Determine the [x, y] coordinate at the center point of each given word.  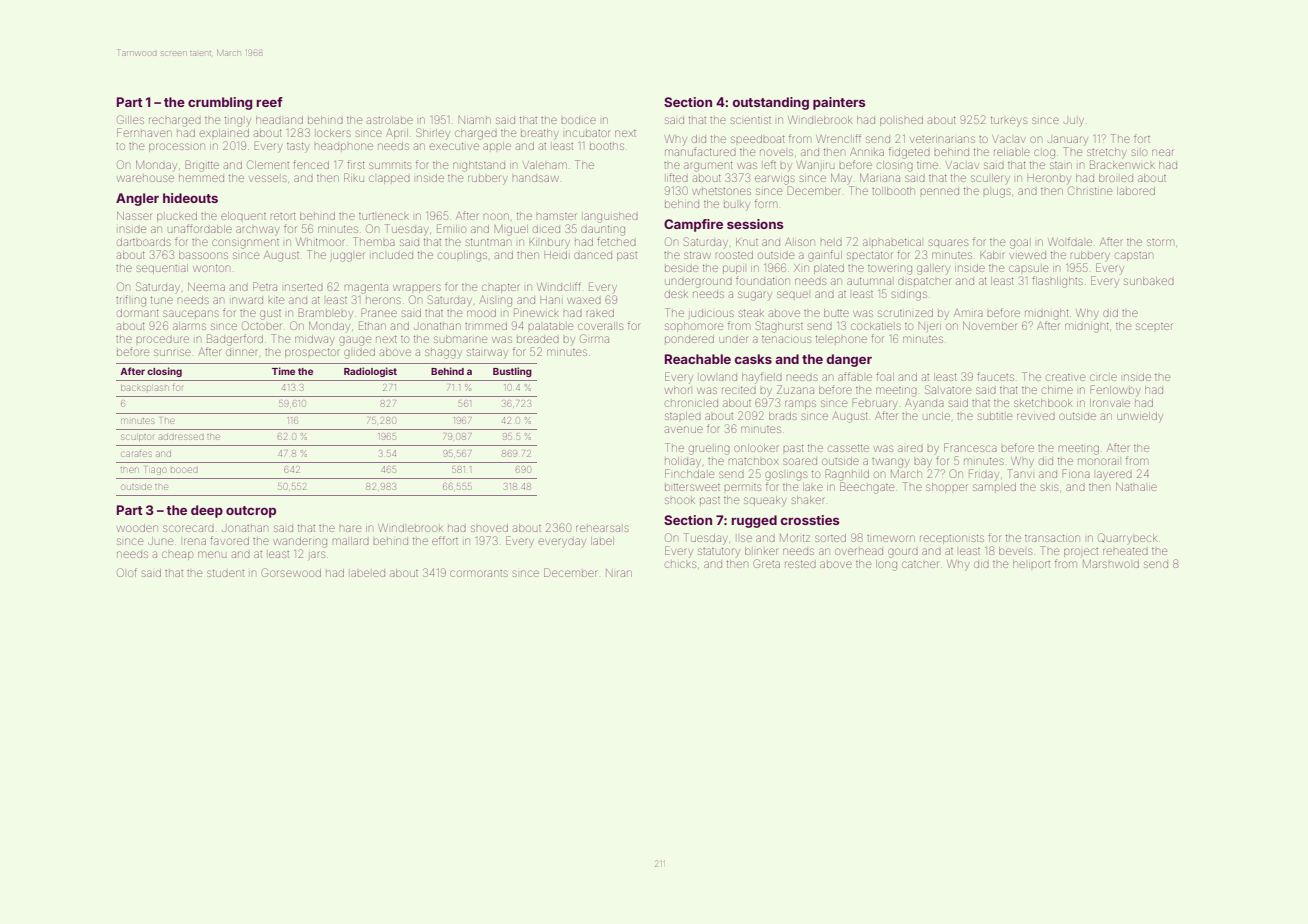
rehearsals [602, 528]
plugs [997, 193]
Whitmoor [320, 242]
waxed [584, 300]
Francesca [970, 447]
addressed [181, 437]
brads [783, 416]
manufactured [700, 151]
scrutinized [905, 313]
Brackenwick [1122, 164]
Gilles [130, 119]
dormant [138, 313]
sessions [755, 224]
